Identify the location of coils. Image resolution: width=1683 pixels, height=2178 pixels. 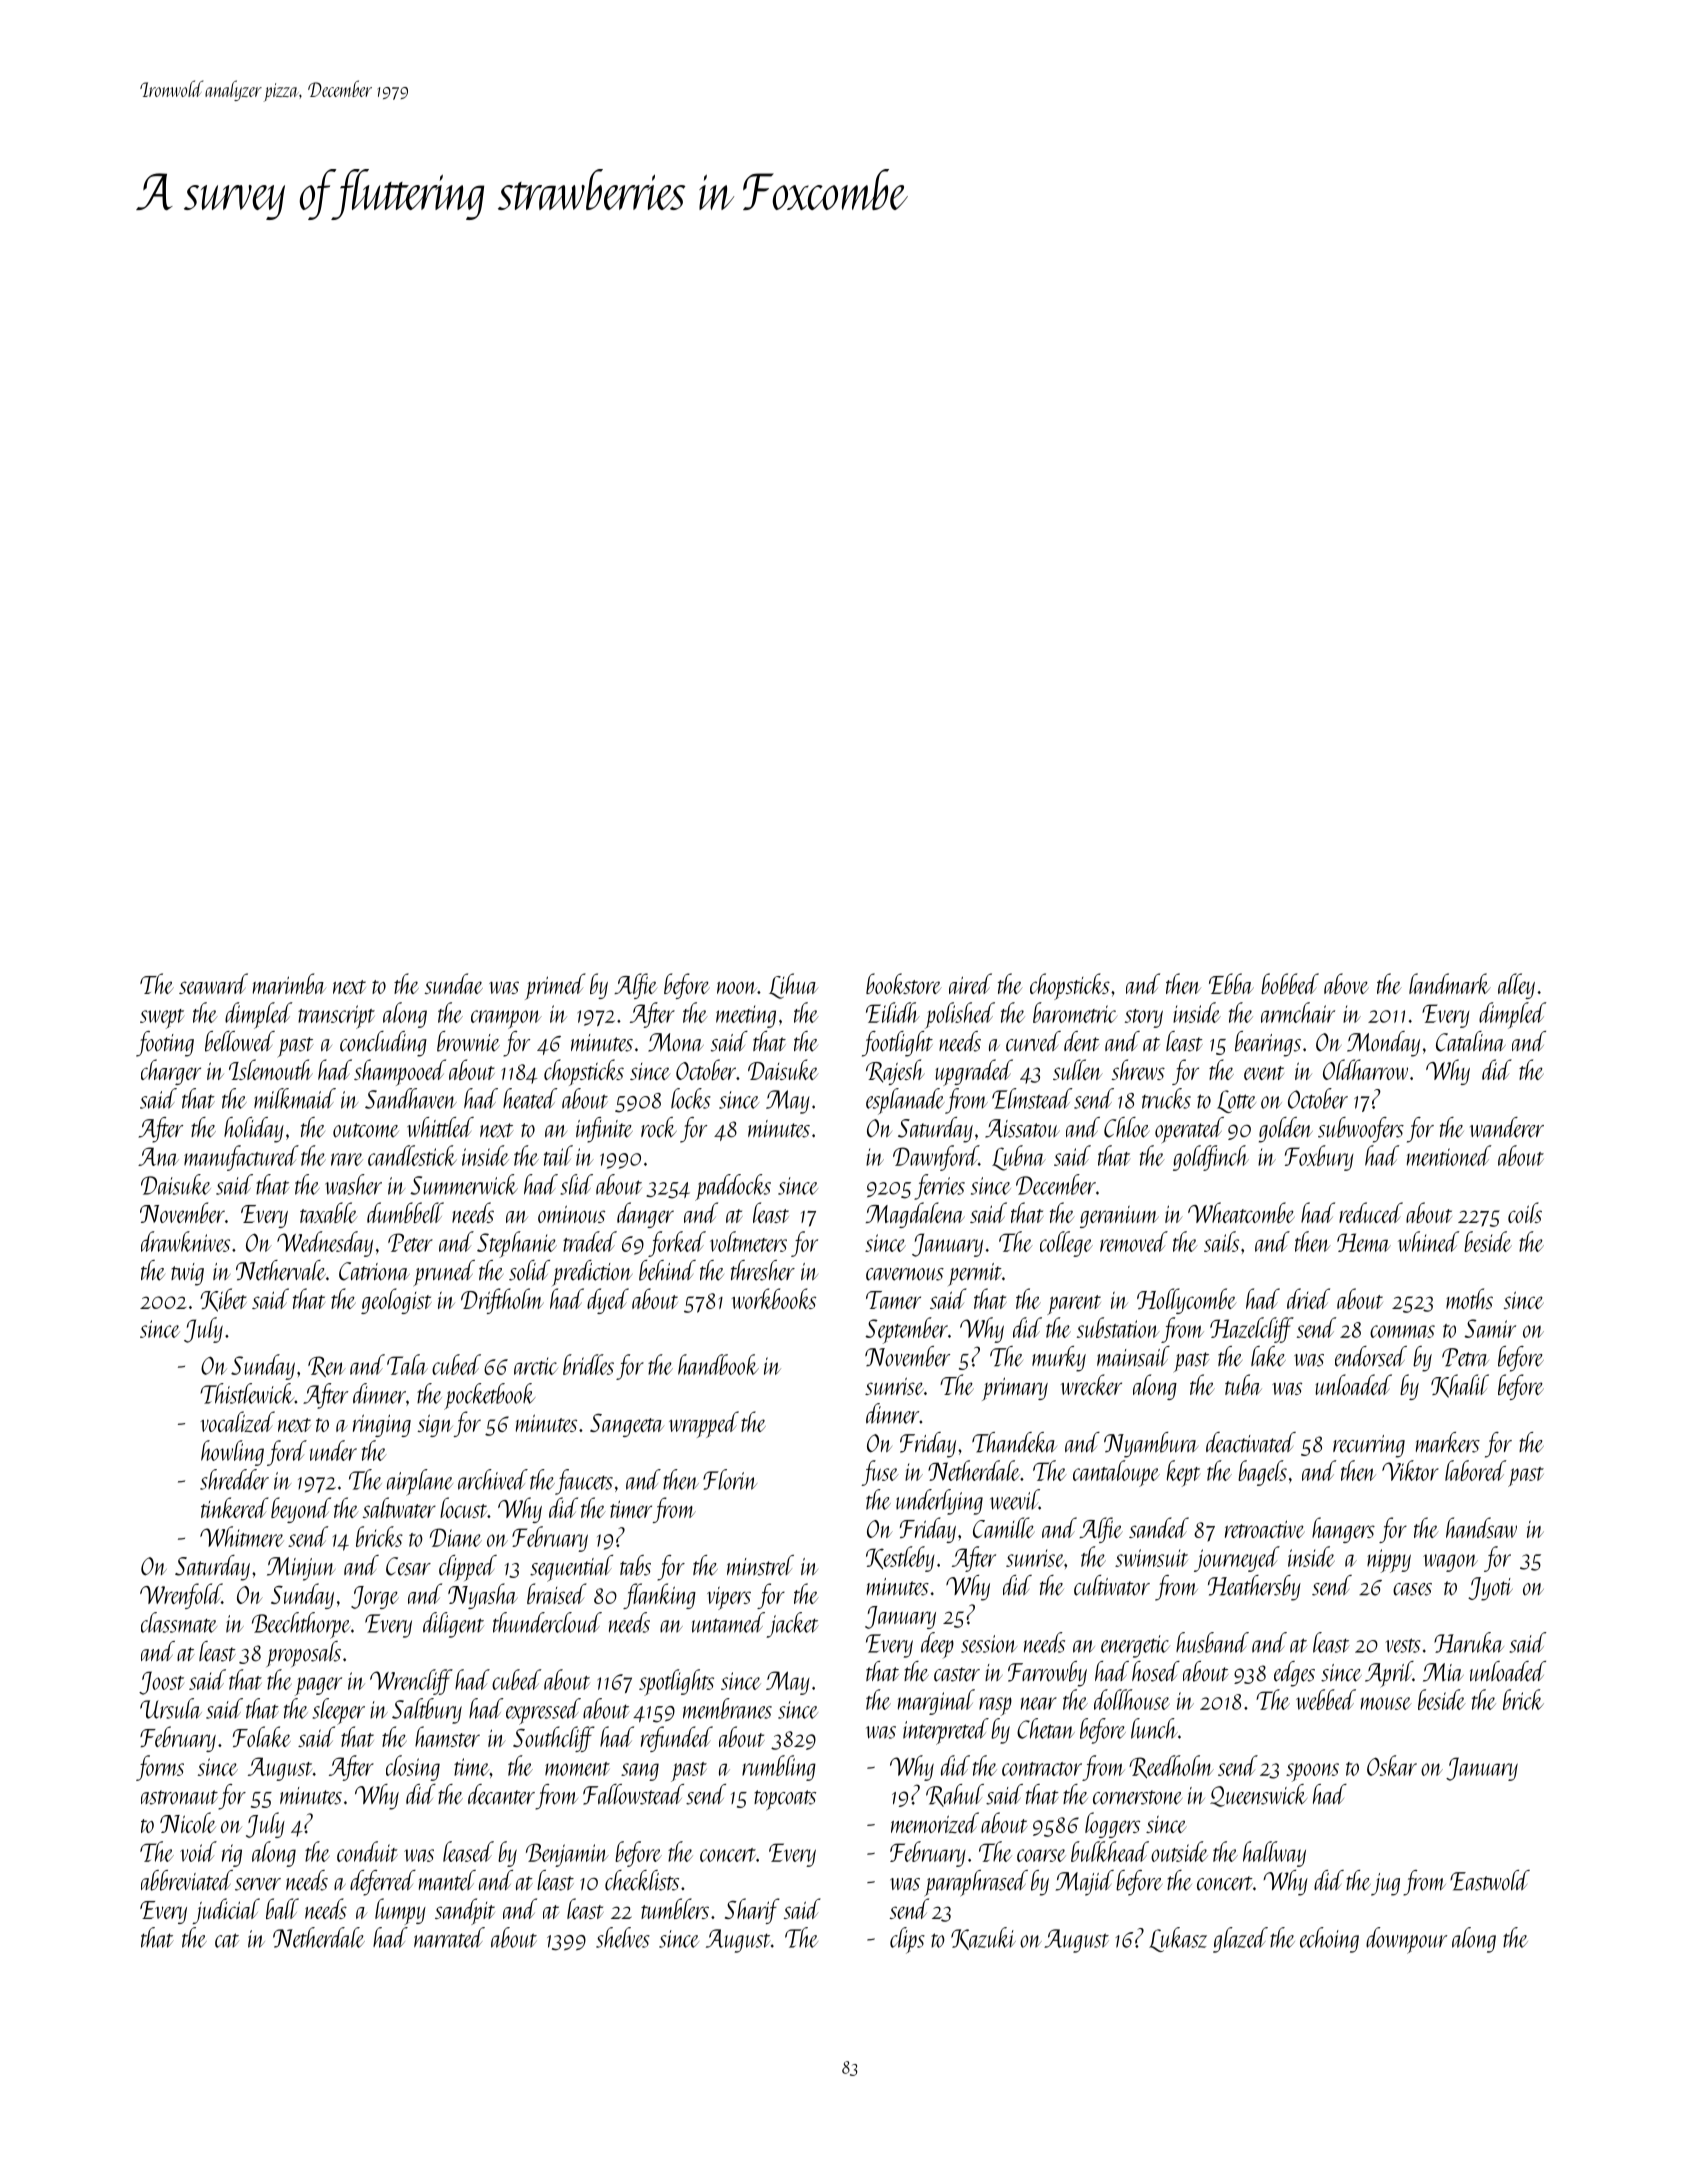
(1525, 1212).
